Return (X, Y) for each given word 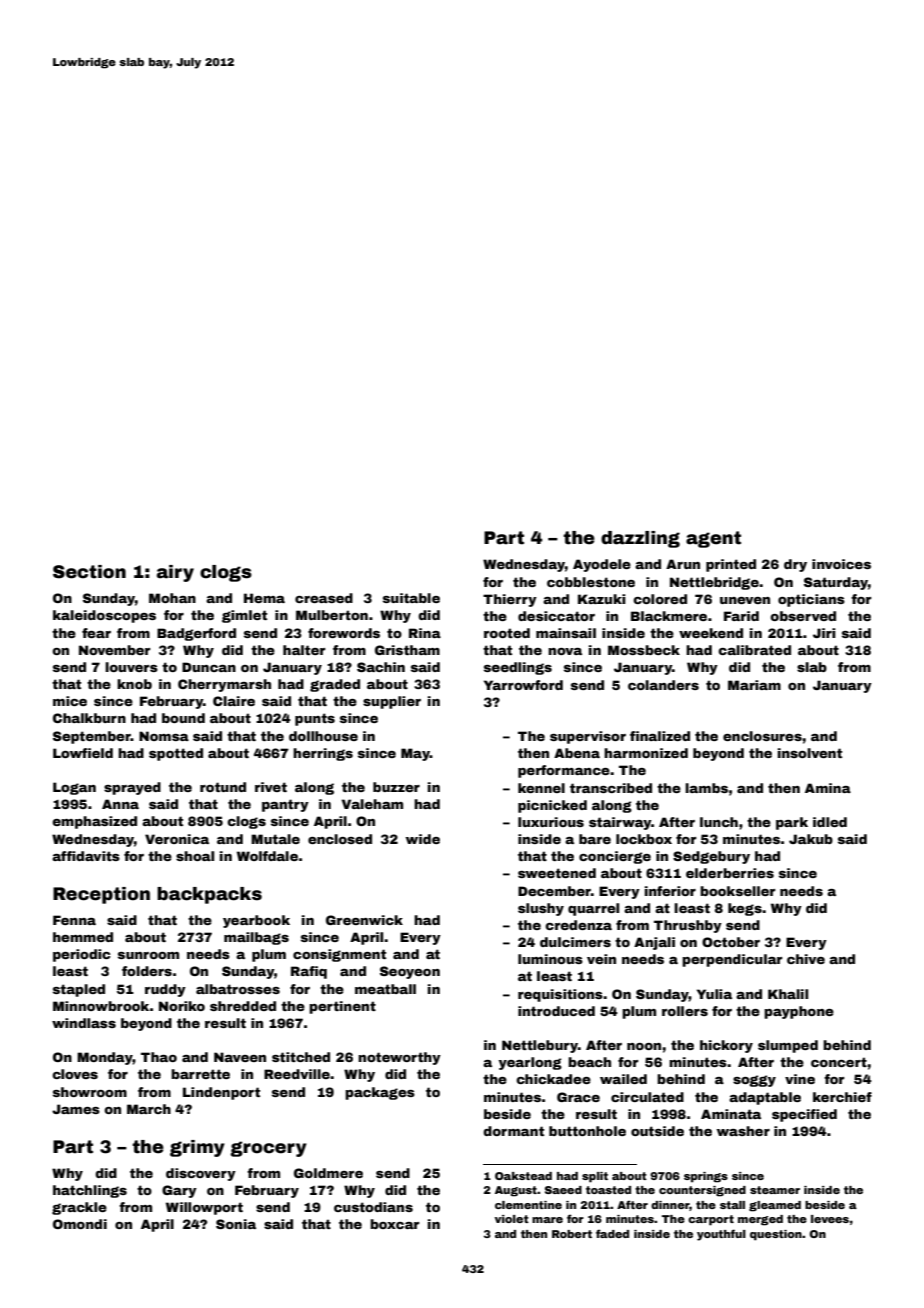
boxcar (394, 1224)
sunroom (148, 955)
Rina (425, 633)
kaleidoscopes (104, 616)
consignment (339, 955)
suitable (411, 598)
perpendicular (732, 960)
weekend (711, 633)
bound (183, 718)
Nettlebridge (714, 583)
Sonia (236, 1224)
